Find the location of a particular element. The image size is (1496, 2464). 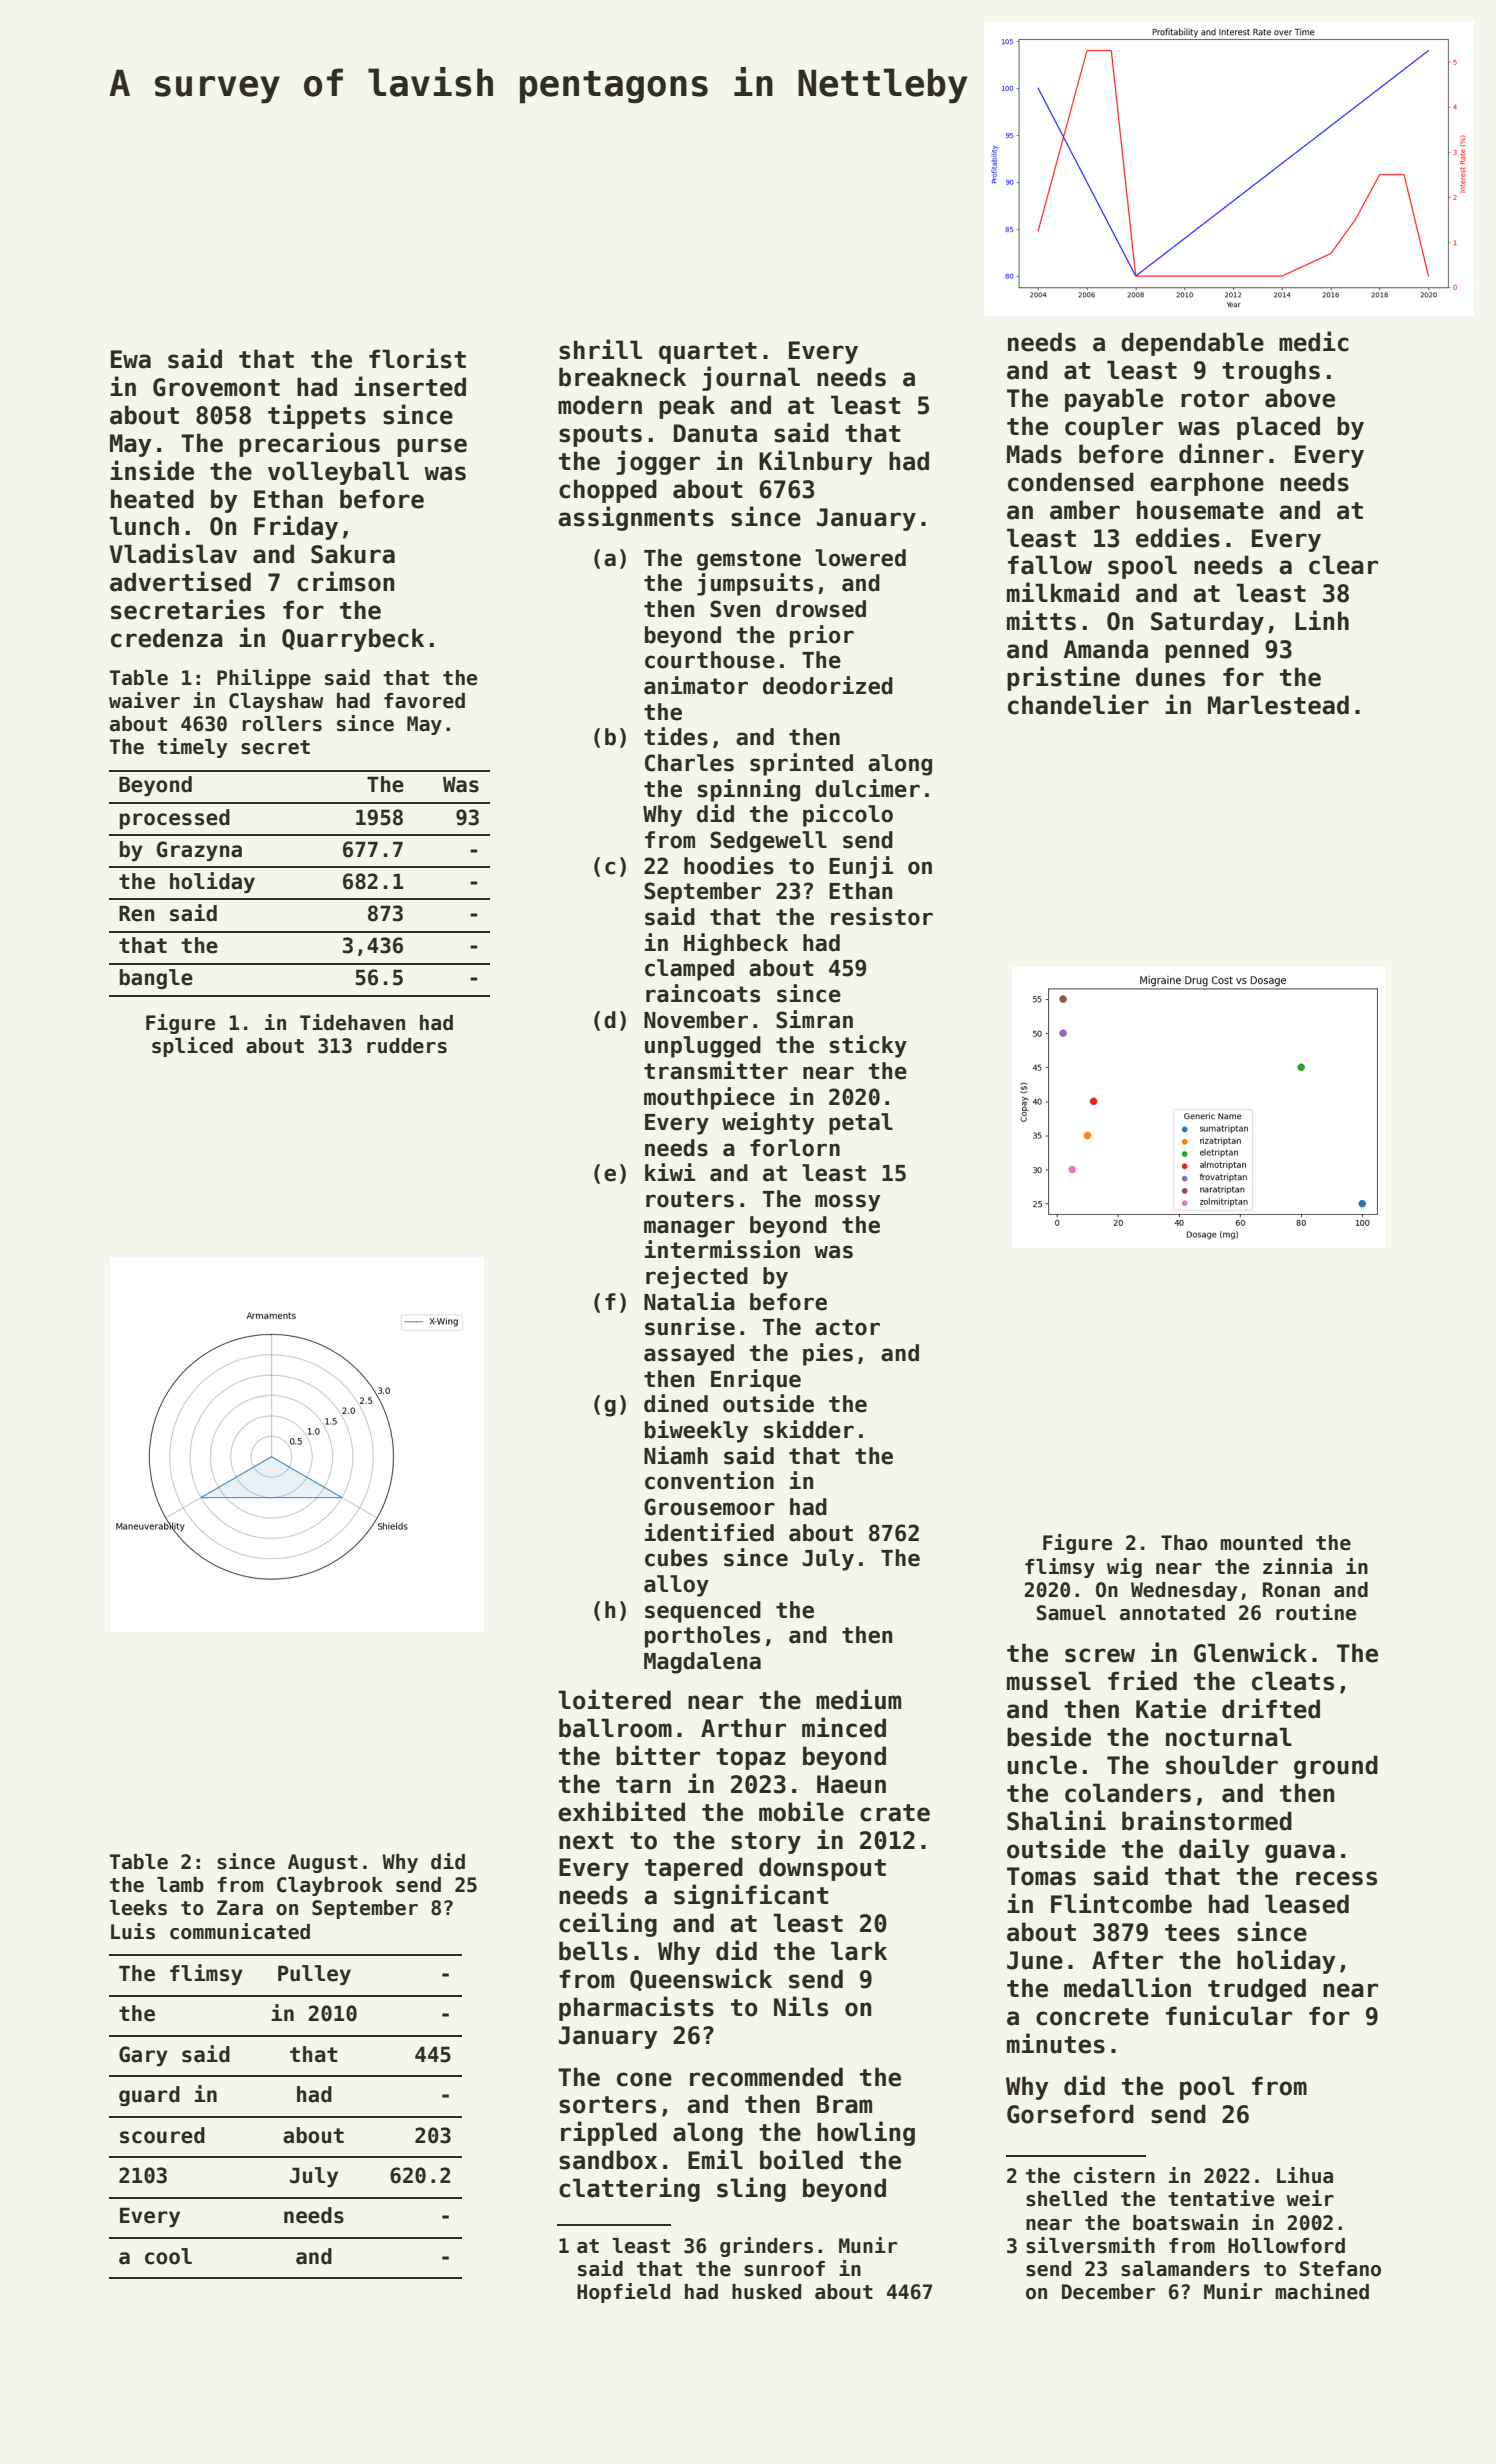

quartet is located at coordinates (708, 353).
